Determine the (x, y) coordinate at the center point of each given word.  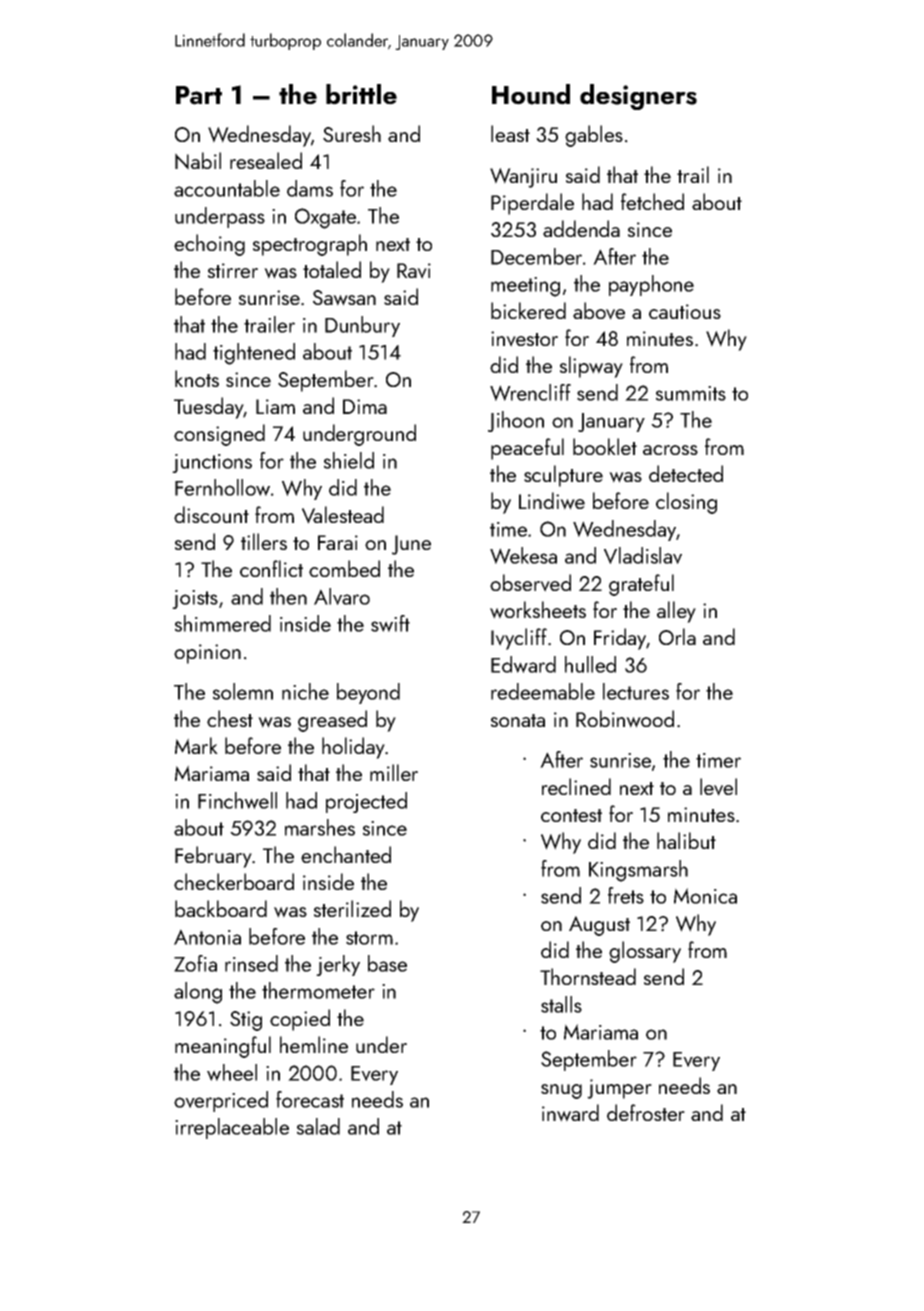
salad (318, 1126)
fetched (652, 201)
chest (230, 718)
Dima (365, 406)
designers (638, 97)
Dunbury (362, 326)
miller (394, 772)
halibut (686, 840)
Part (199, 95)
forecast (310, 1099)
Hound (531, 94)
